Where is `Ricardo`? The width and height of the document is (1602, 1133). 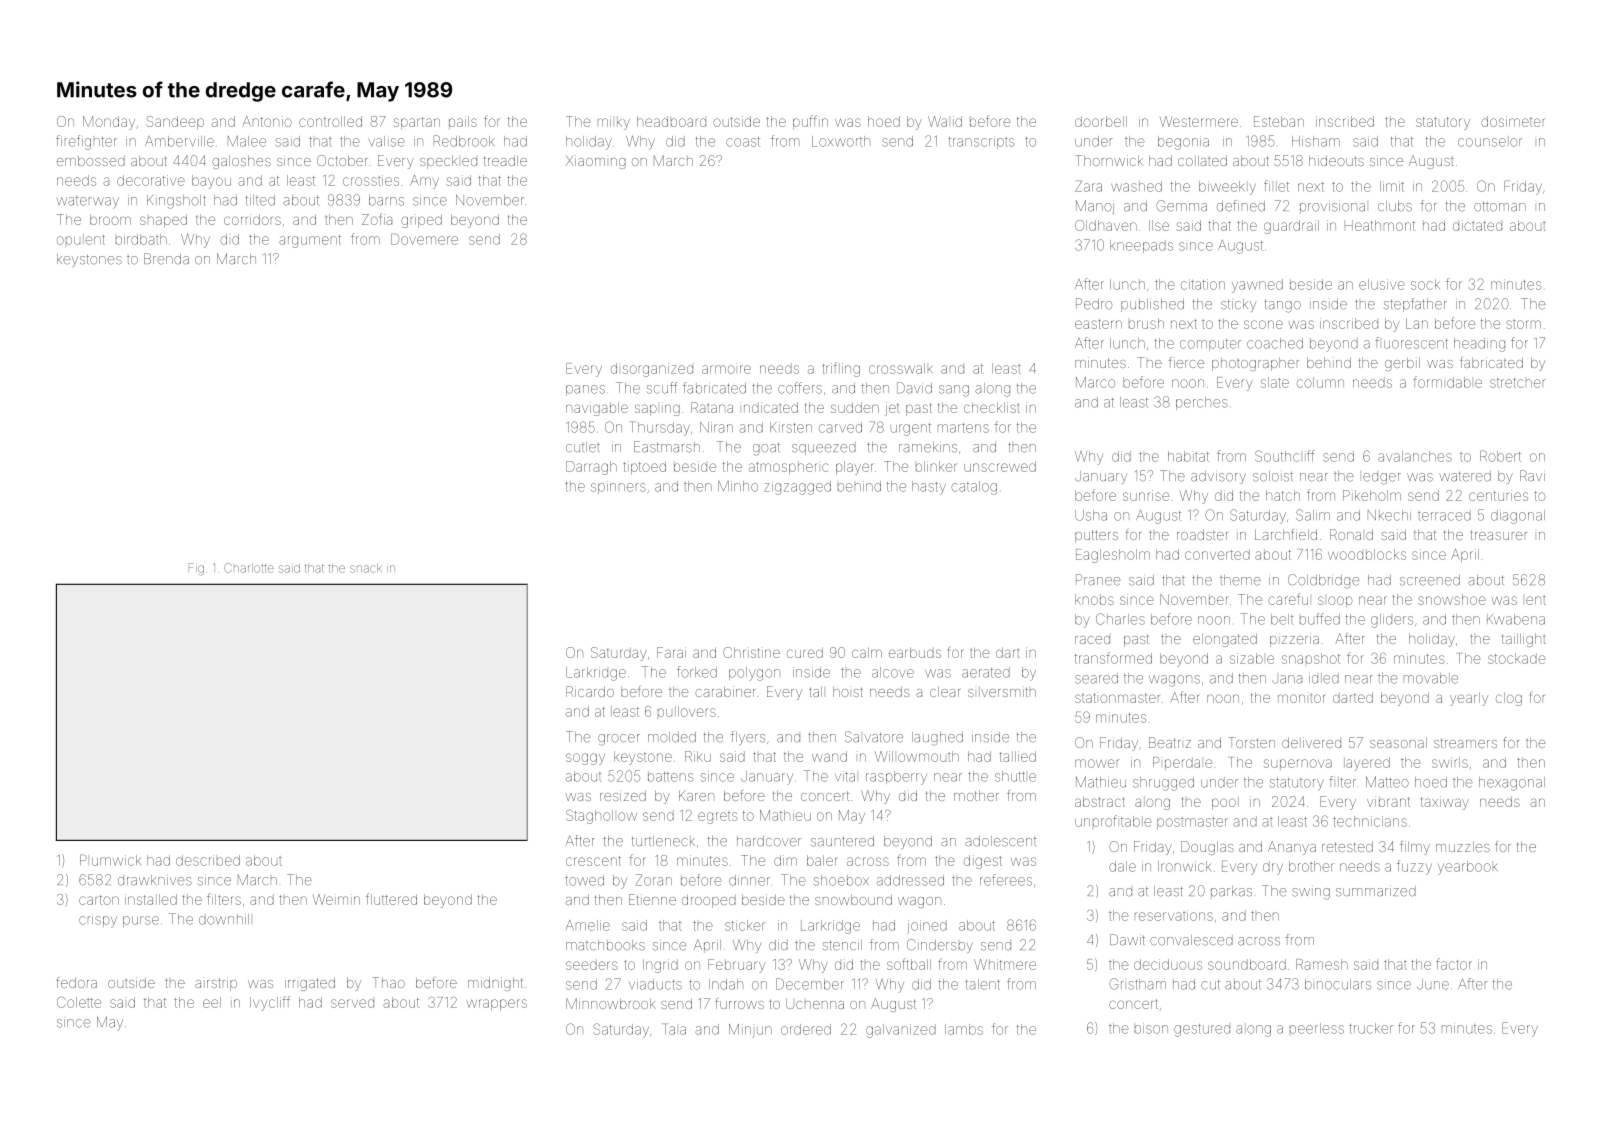
Ricardo is located at coordinates (590, 691).
